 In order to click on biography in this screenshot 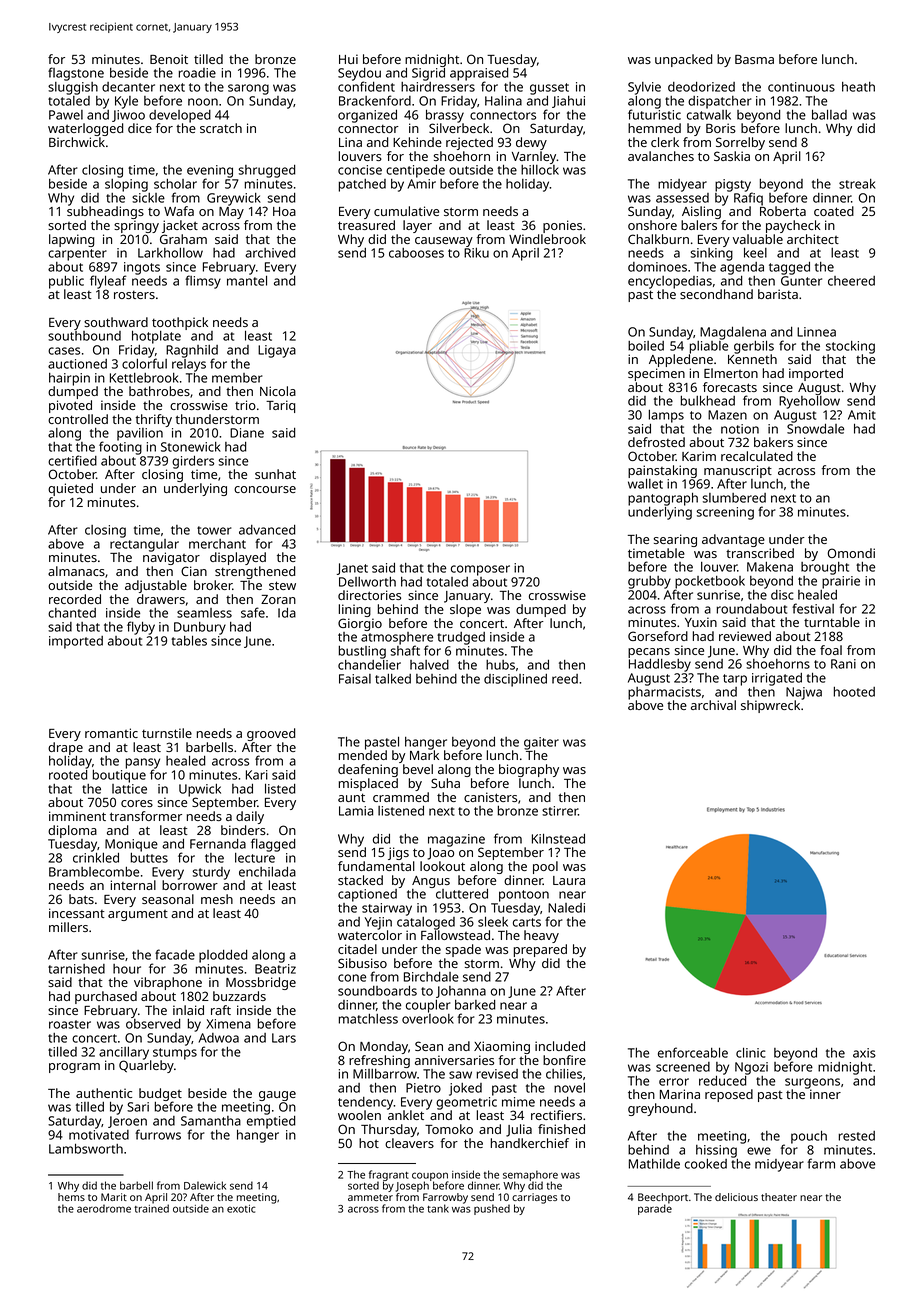, I will do `click(529, 770)`.
